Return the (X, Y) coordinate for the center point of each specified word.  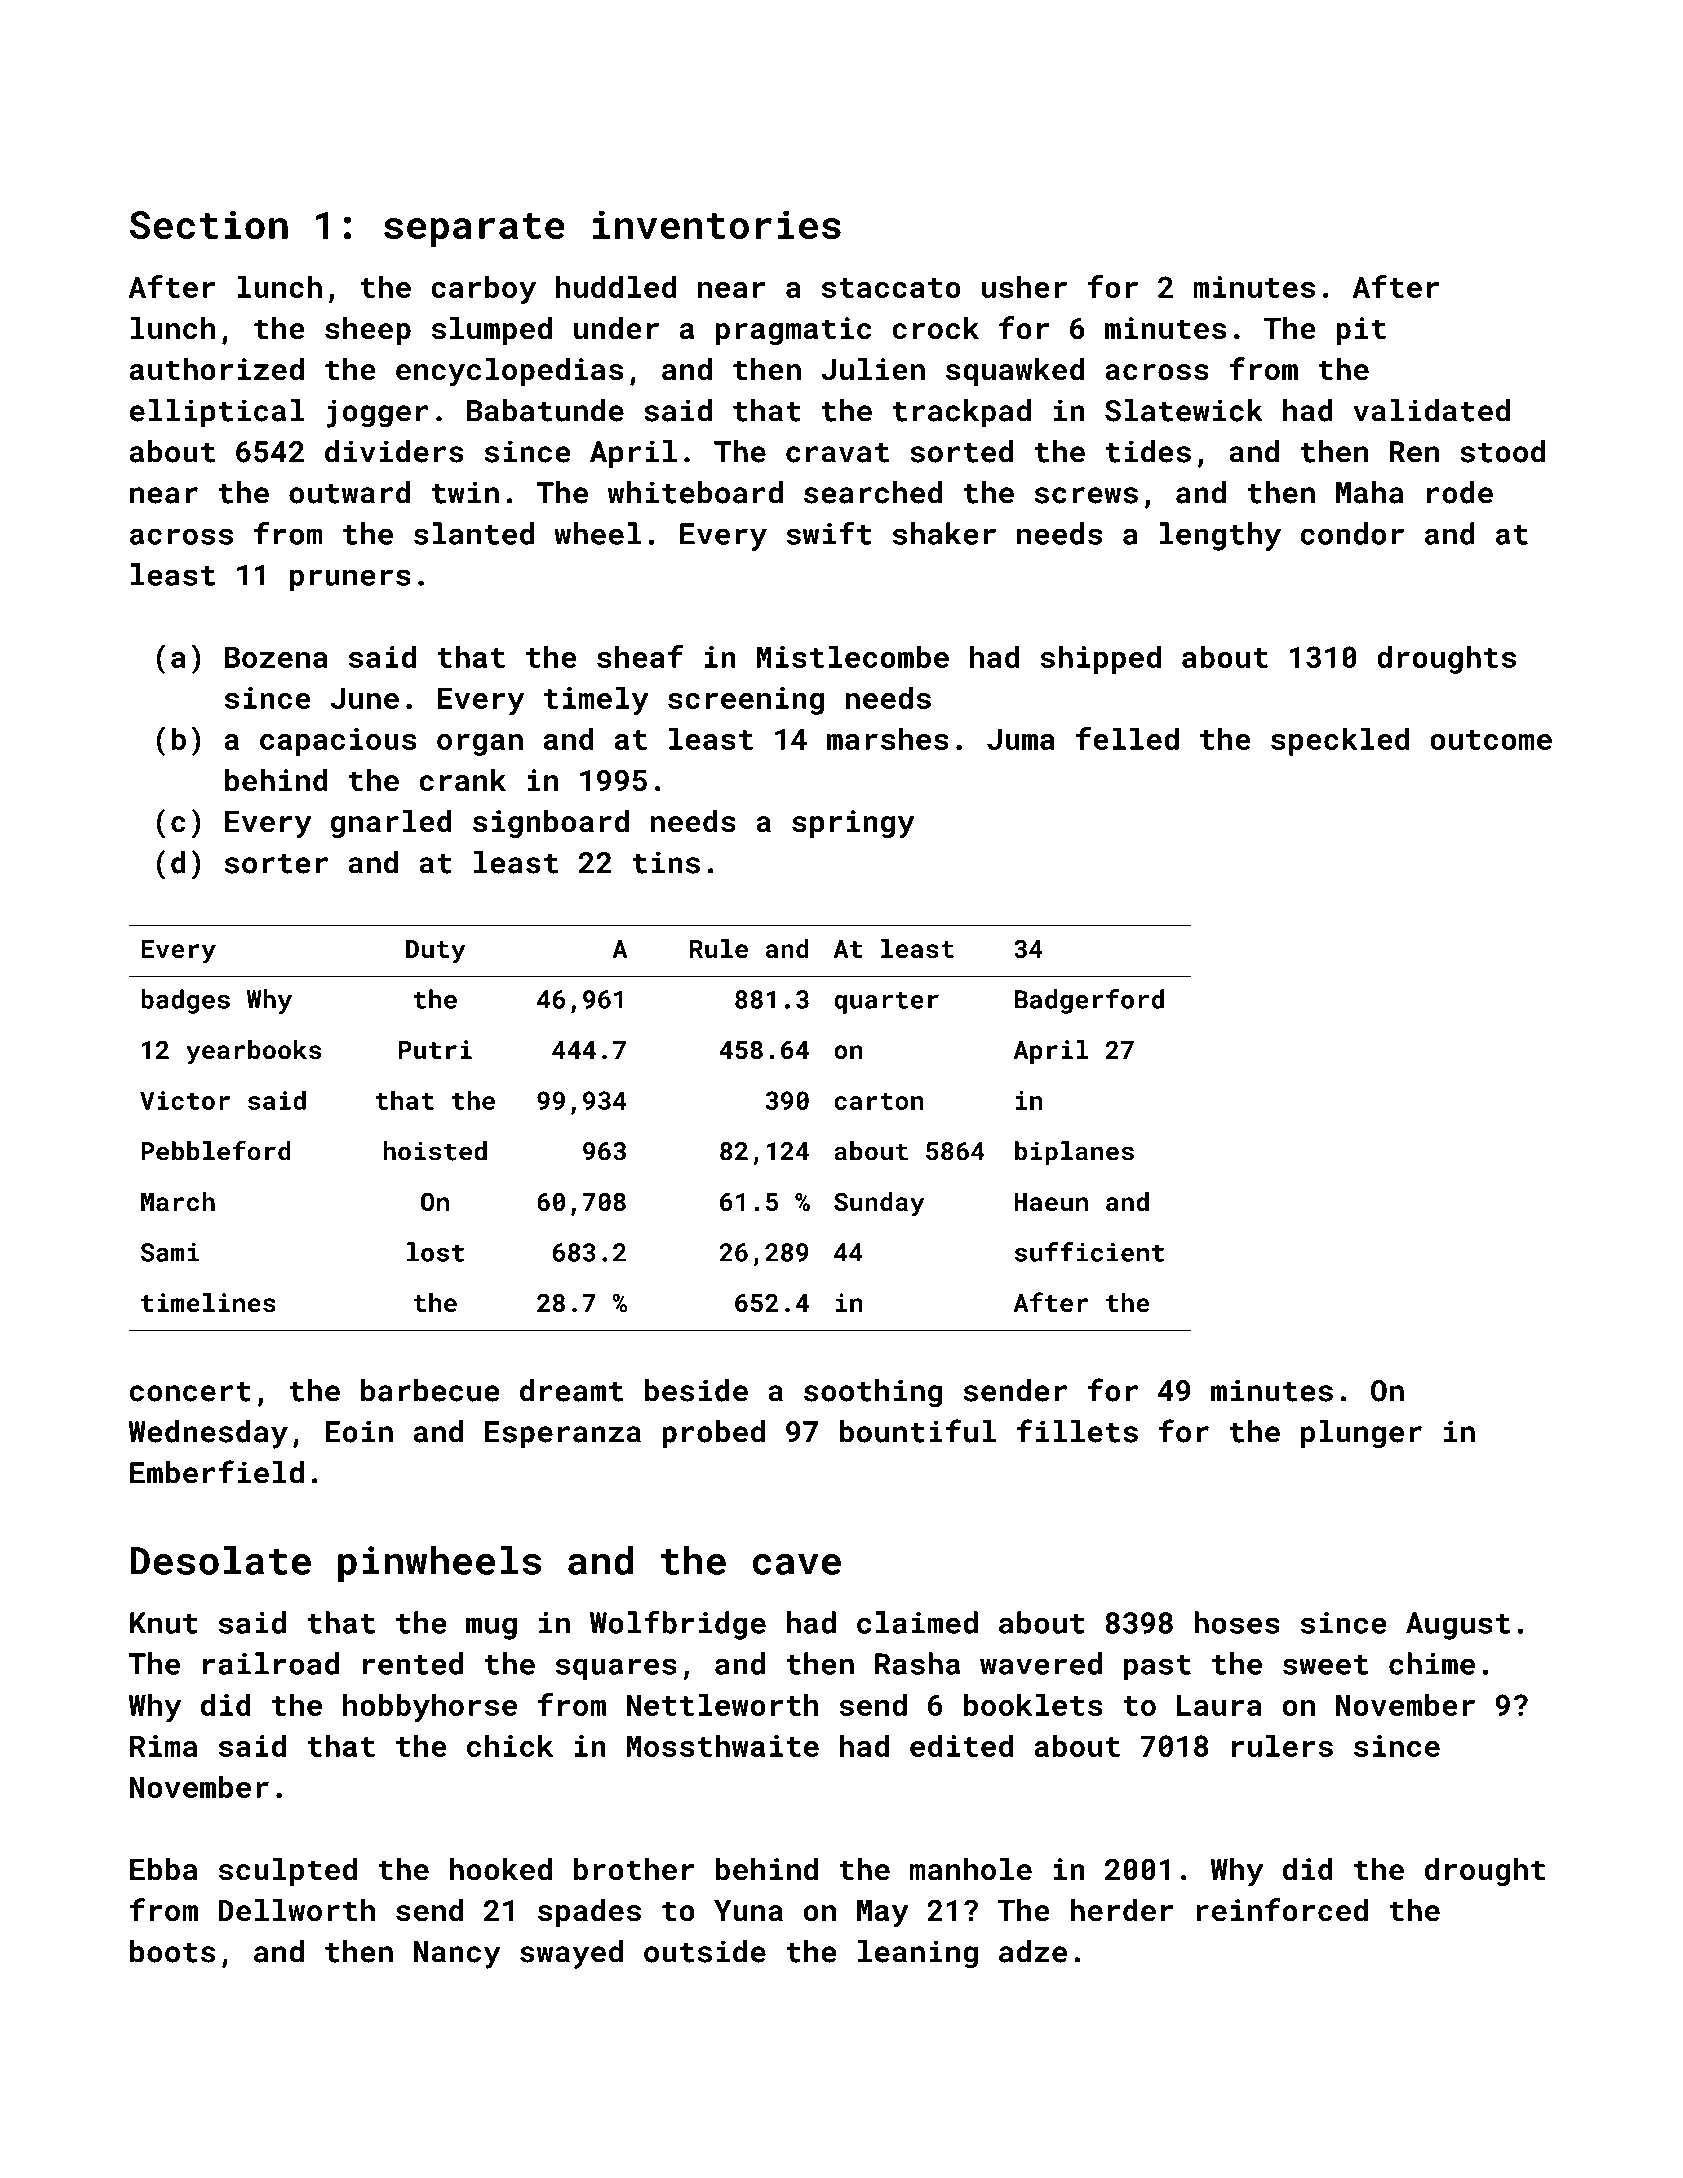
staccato (891, 288)
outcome (1491, 740)
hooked (500, 1869)
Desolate (220, 1560)
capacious (338, 742)
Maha (1370, 492)
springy (853, 824)
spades (589, 1913)
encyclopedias (509, 372)
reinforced (1282, 1910)
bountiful (918, 1431)
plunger (1361, 1434)
